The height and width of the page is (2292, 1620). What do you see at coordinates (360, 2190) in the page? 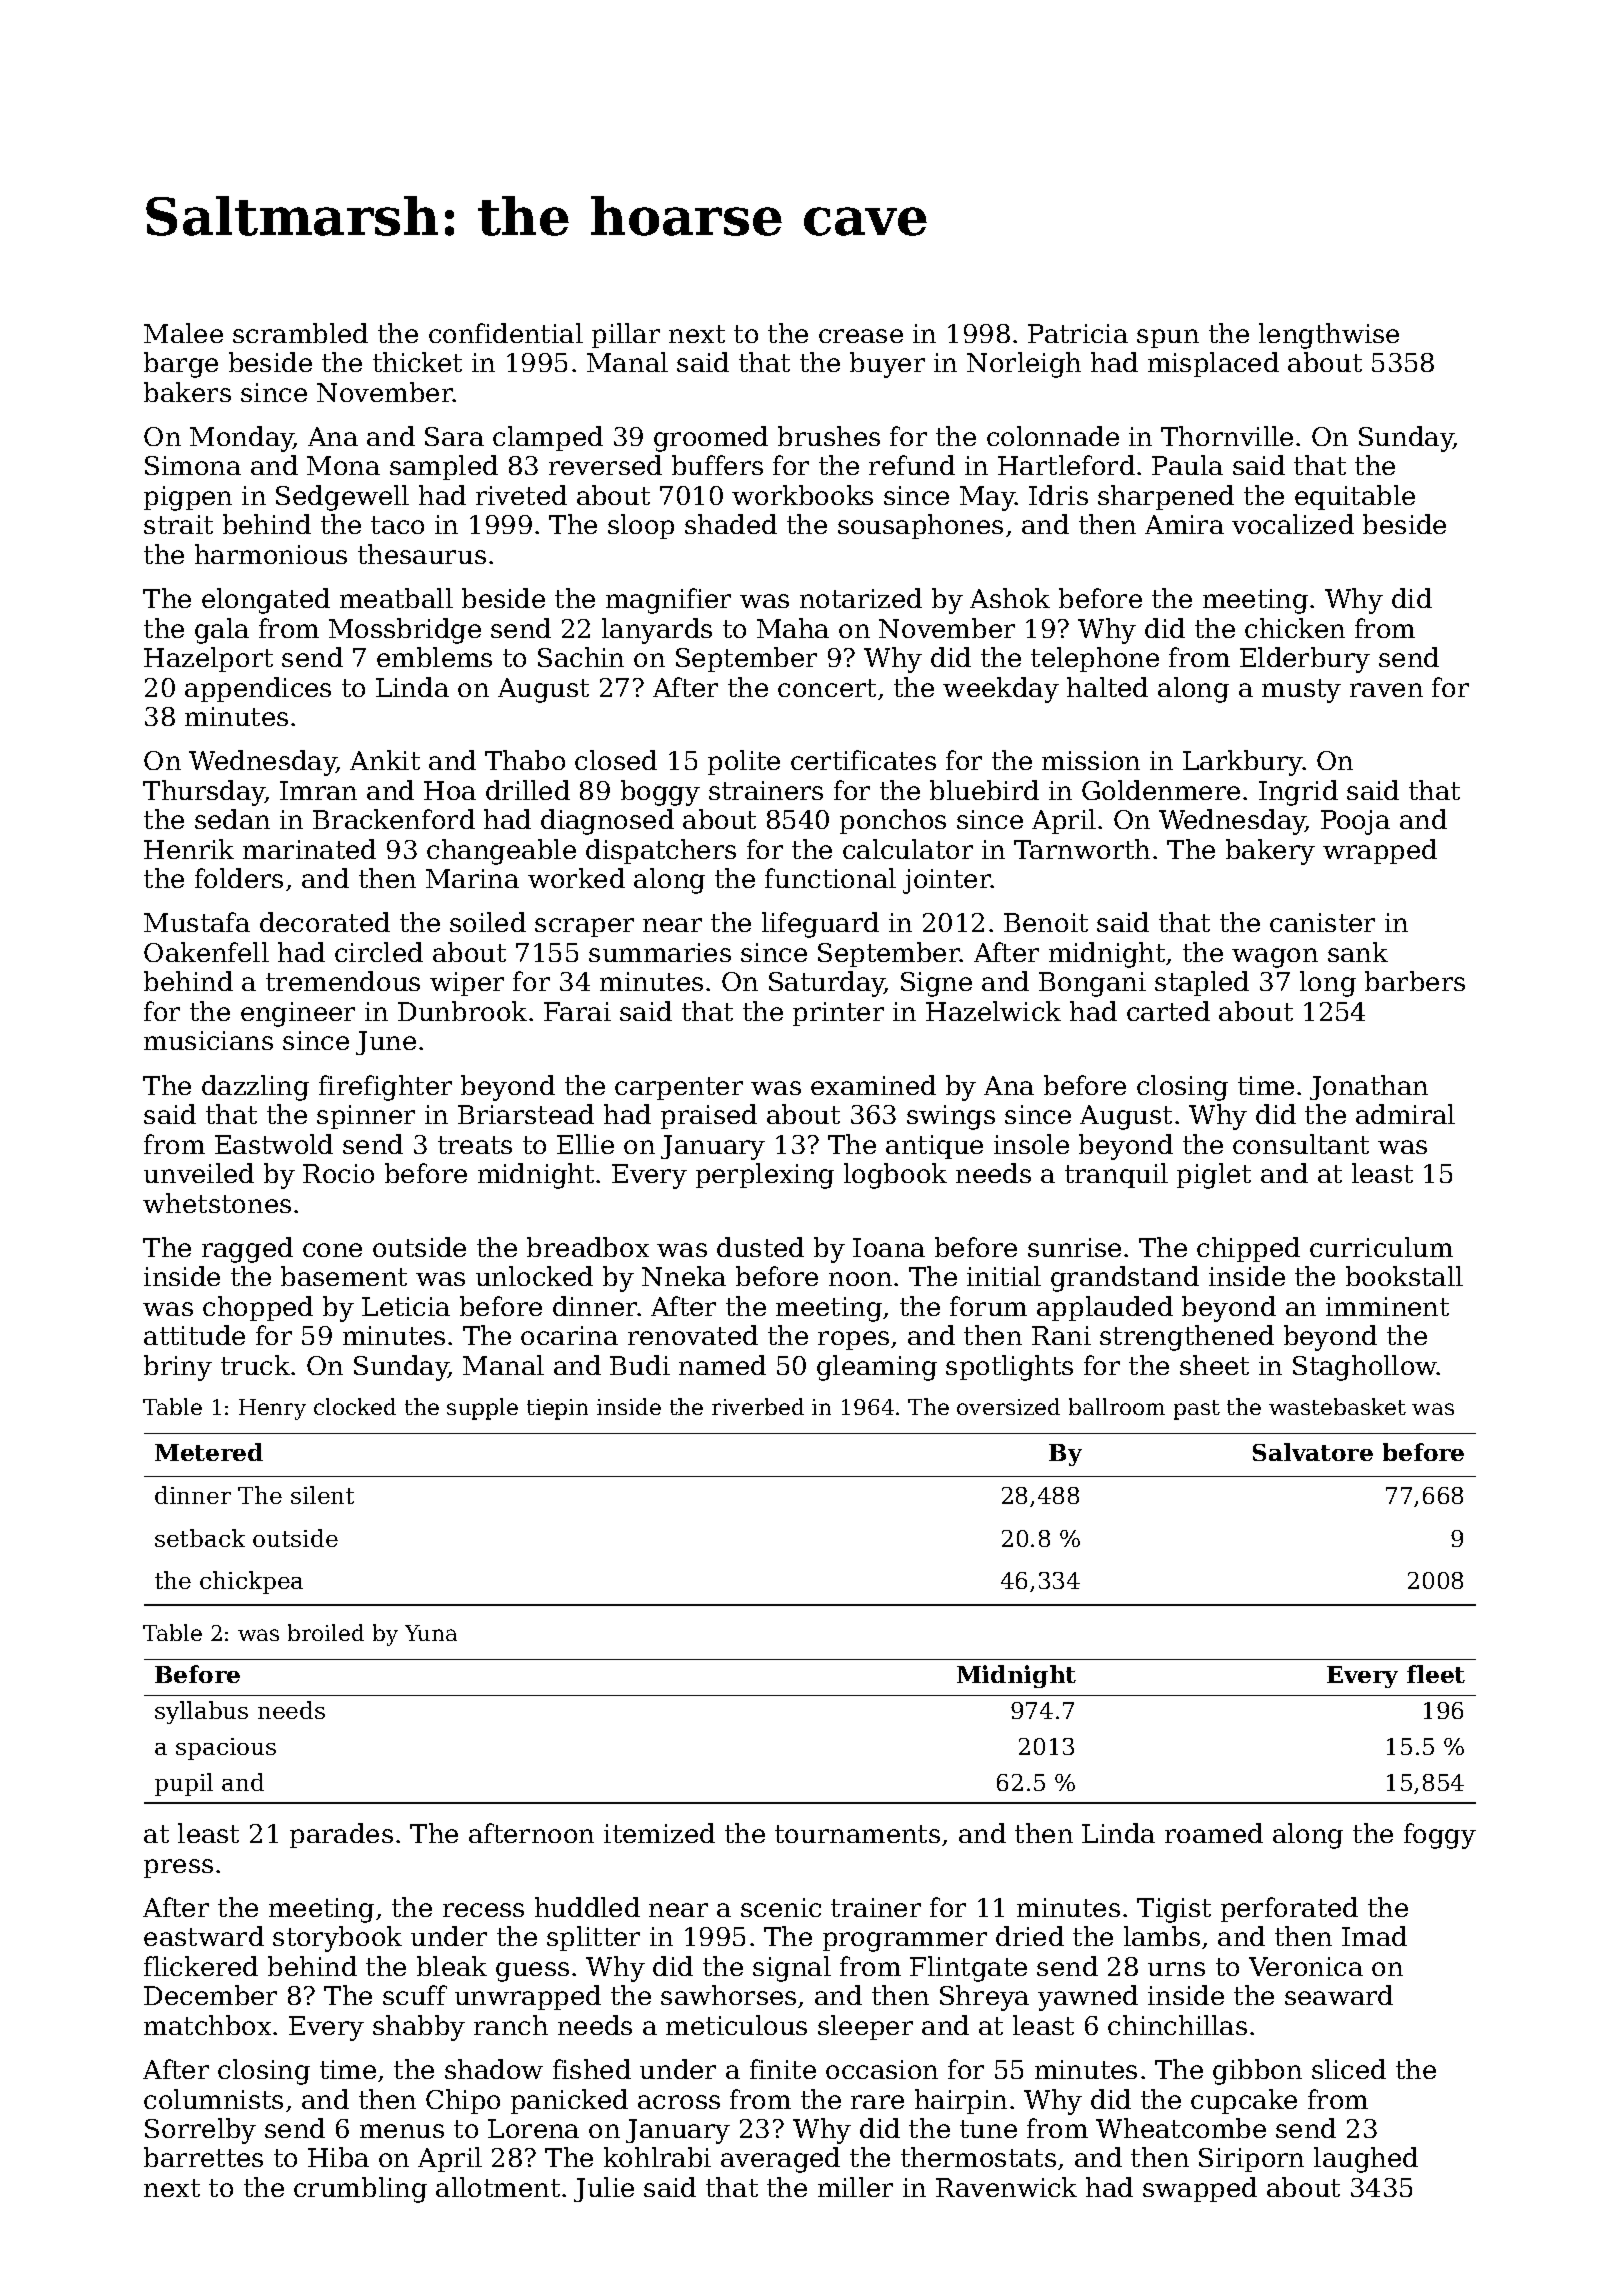
I see `crumbling` at bounding box center [360, 2190].
